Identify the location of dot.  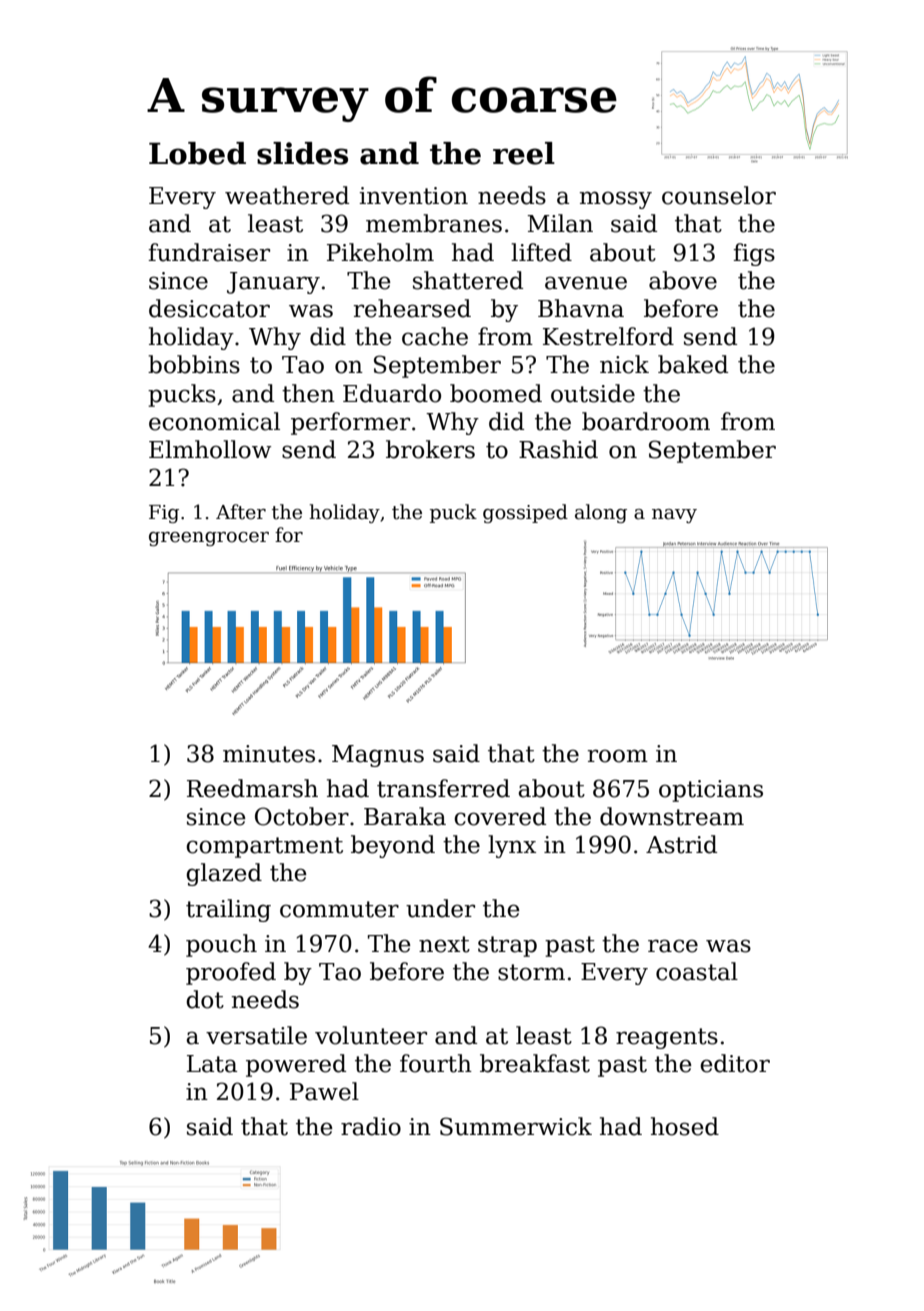
(205, 999).
